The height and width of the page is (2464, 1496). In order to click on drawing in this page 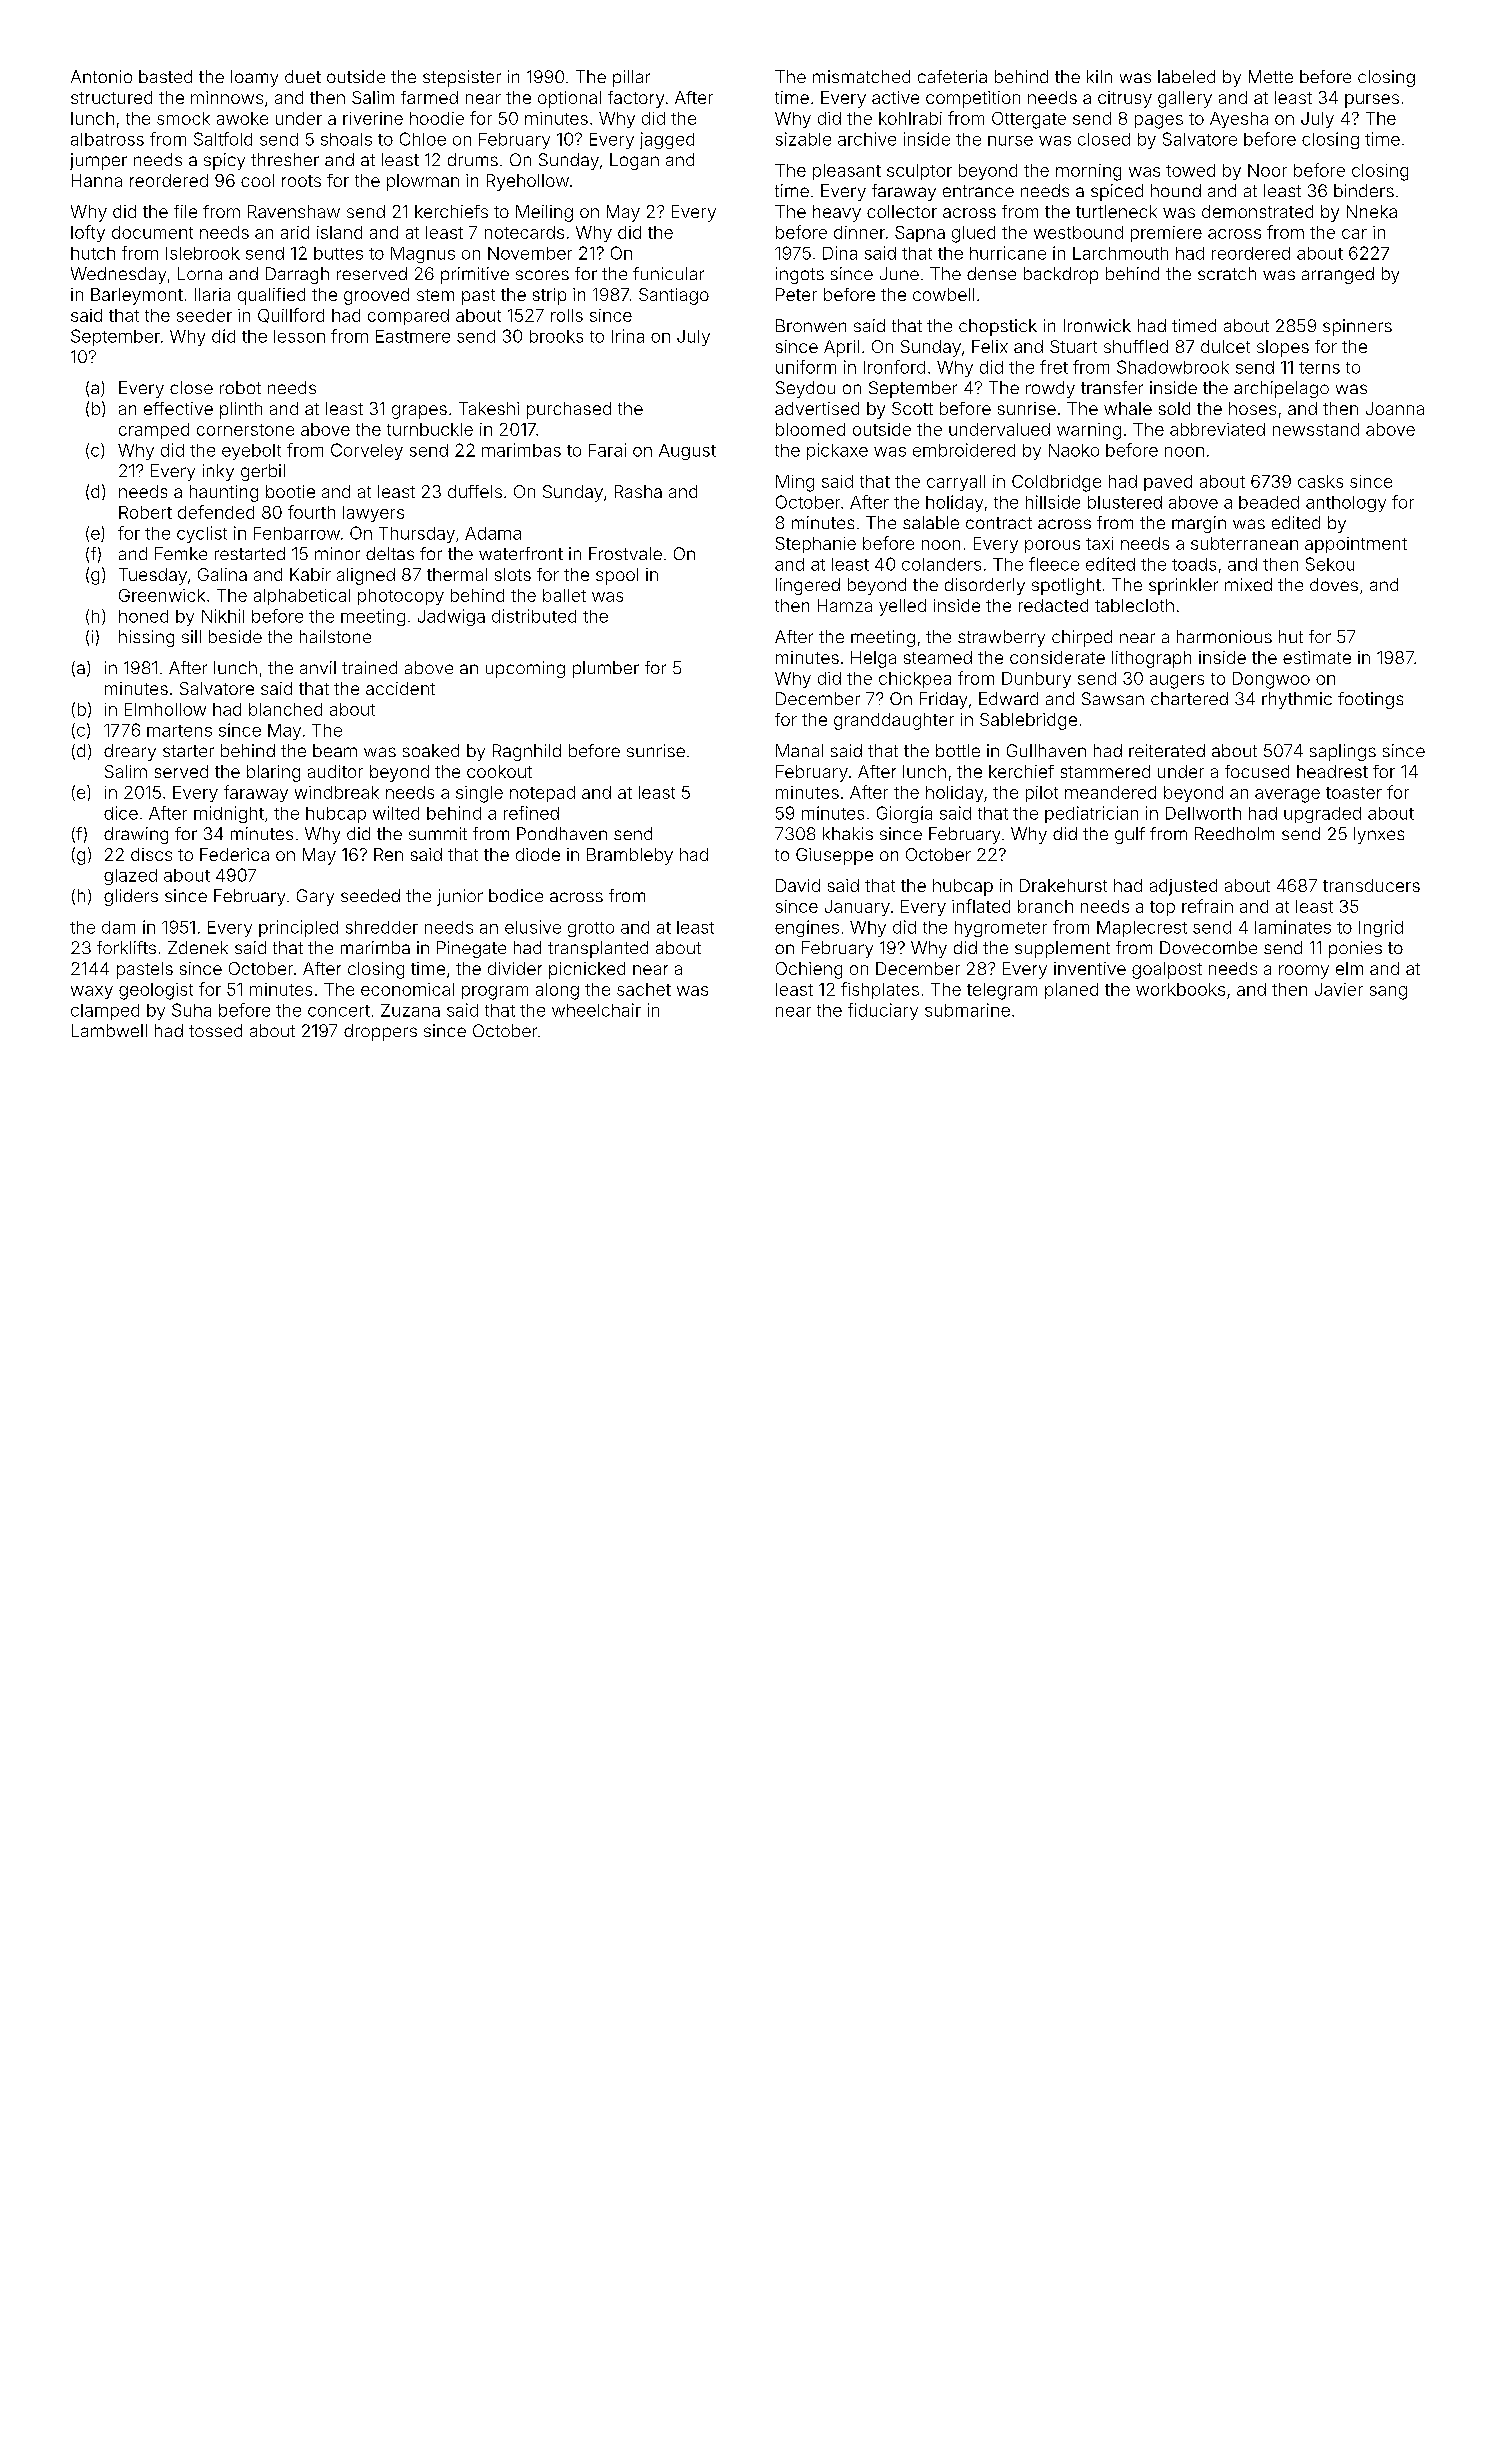, I will do `click(136, 835)`.
